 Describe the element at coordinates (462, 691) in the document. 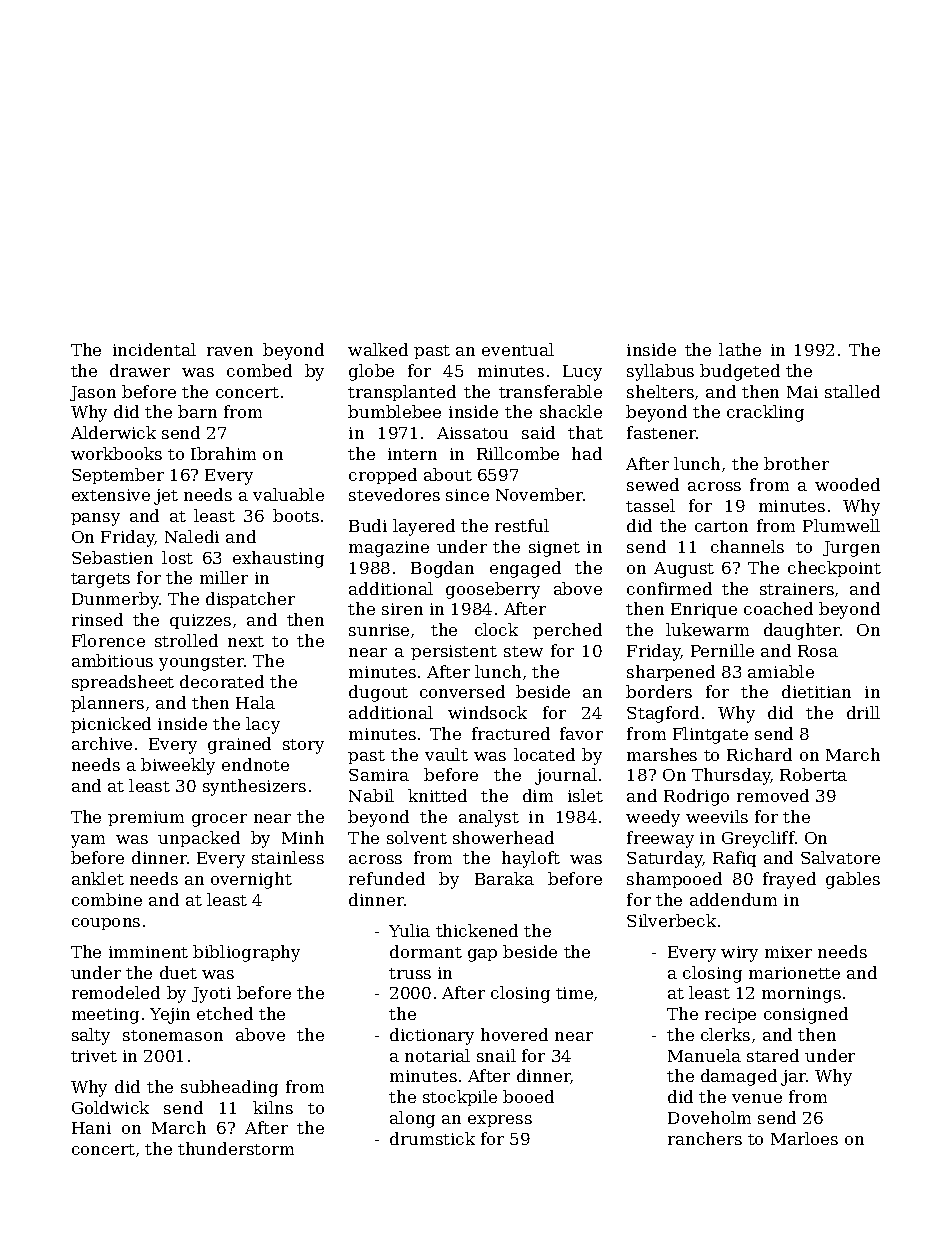

I see `conversed` at that location.
